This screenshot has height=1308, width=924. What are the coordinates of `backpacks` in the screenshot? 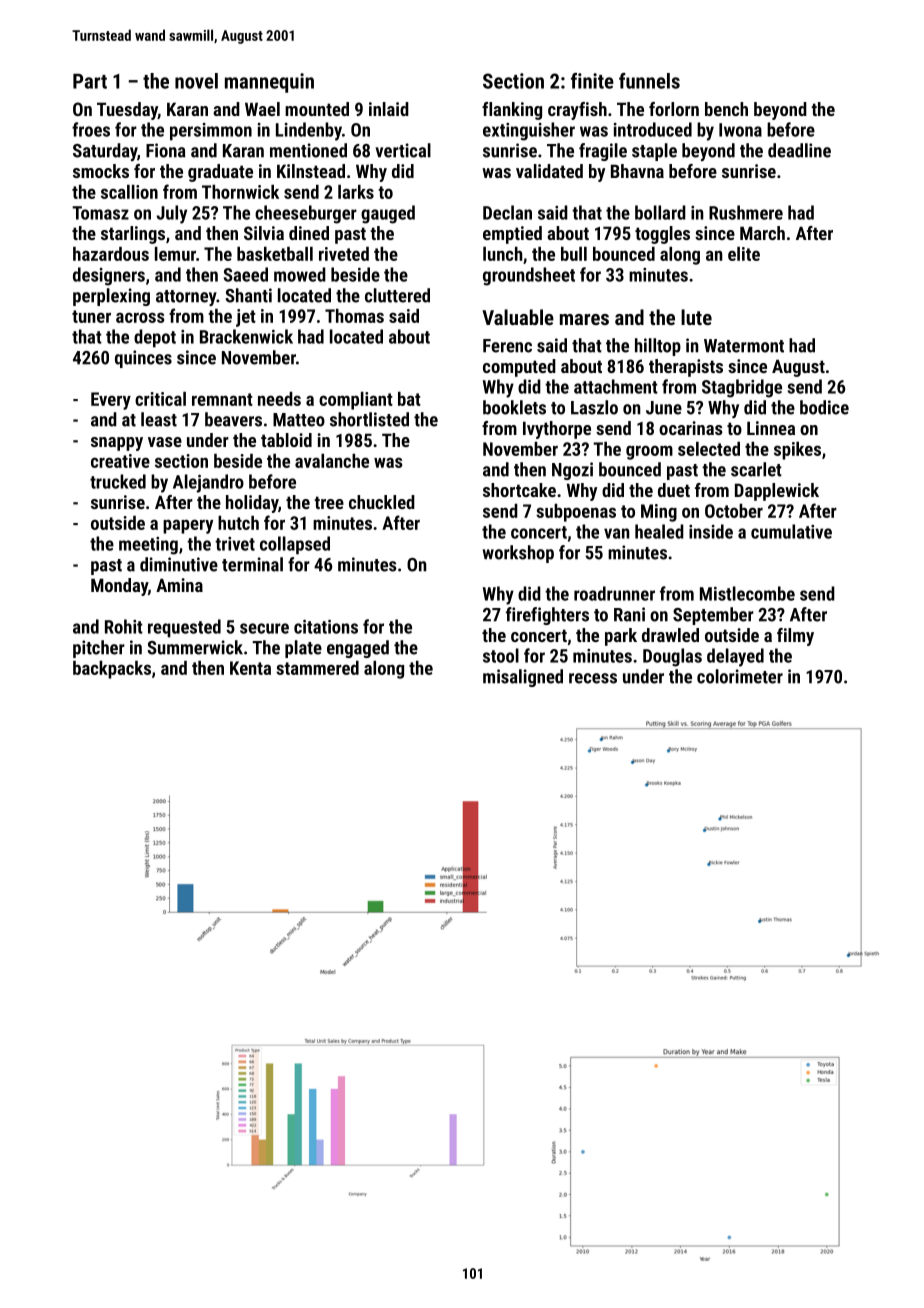 It's located at (112, 670).
